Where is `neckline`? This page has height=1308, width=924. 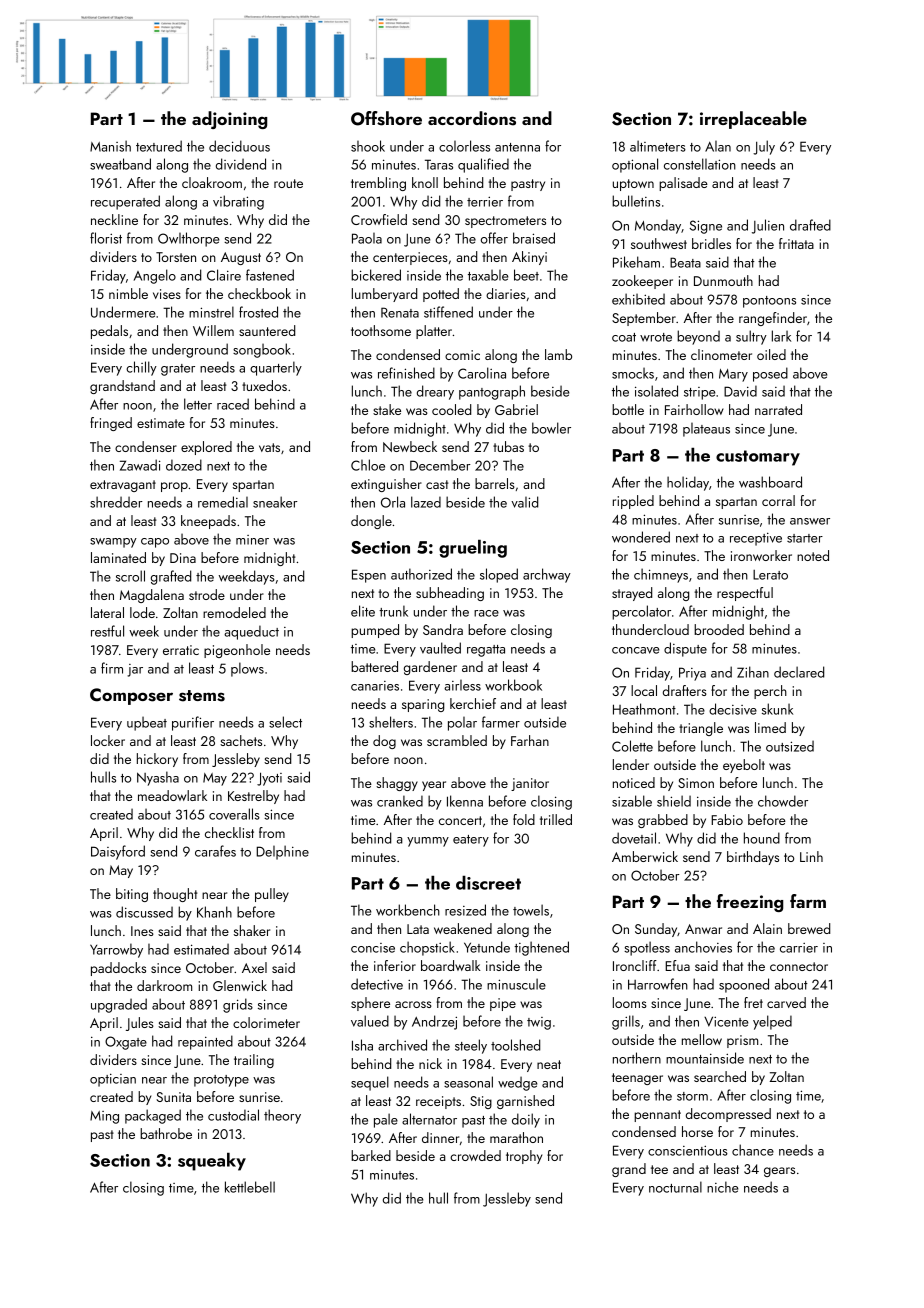 neckline is located at coordinates (114, 219).
